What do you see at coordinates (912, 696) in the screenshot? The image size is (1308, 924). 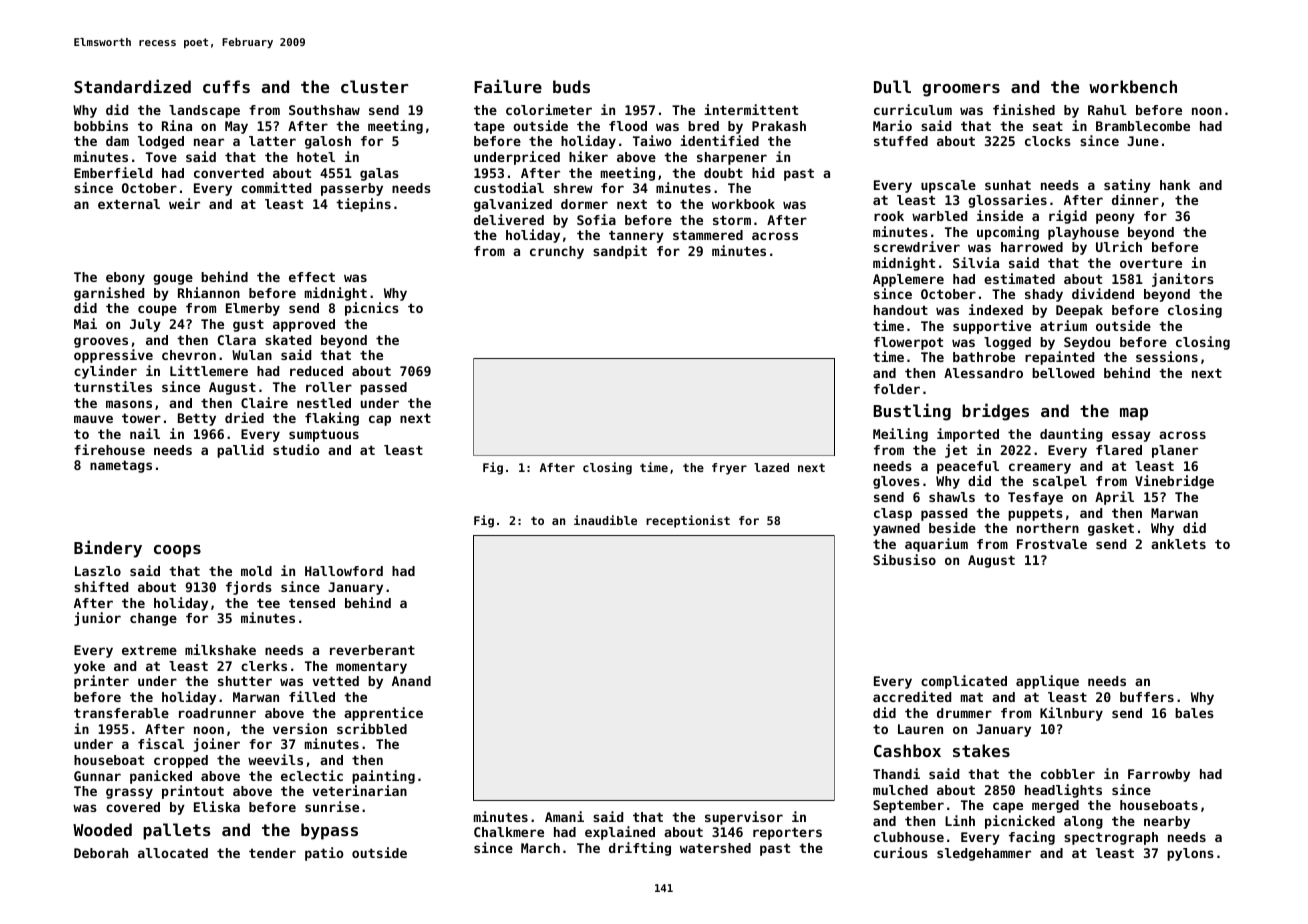 I see `accredited` at bounding box center [912, 696].
